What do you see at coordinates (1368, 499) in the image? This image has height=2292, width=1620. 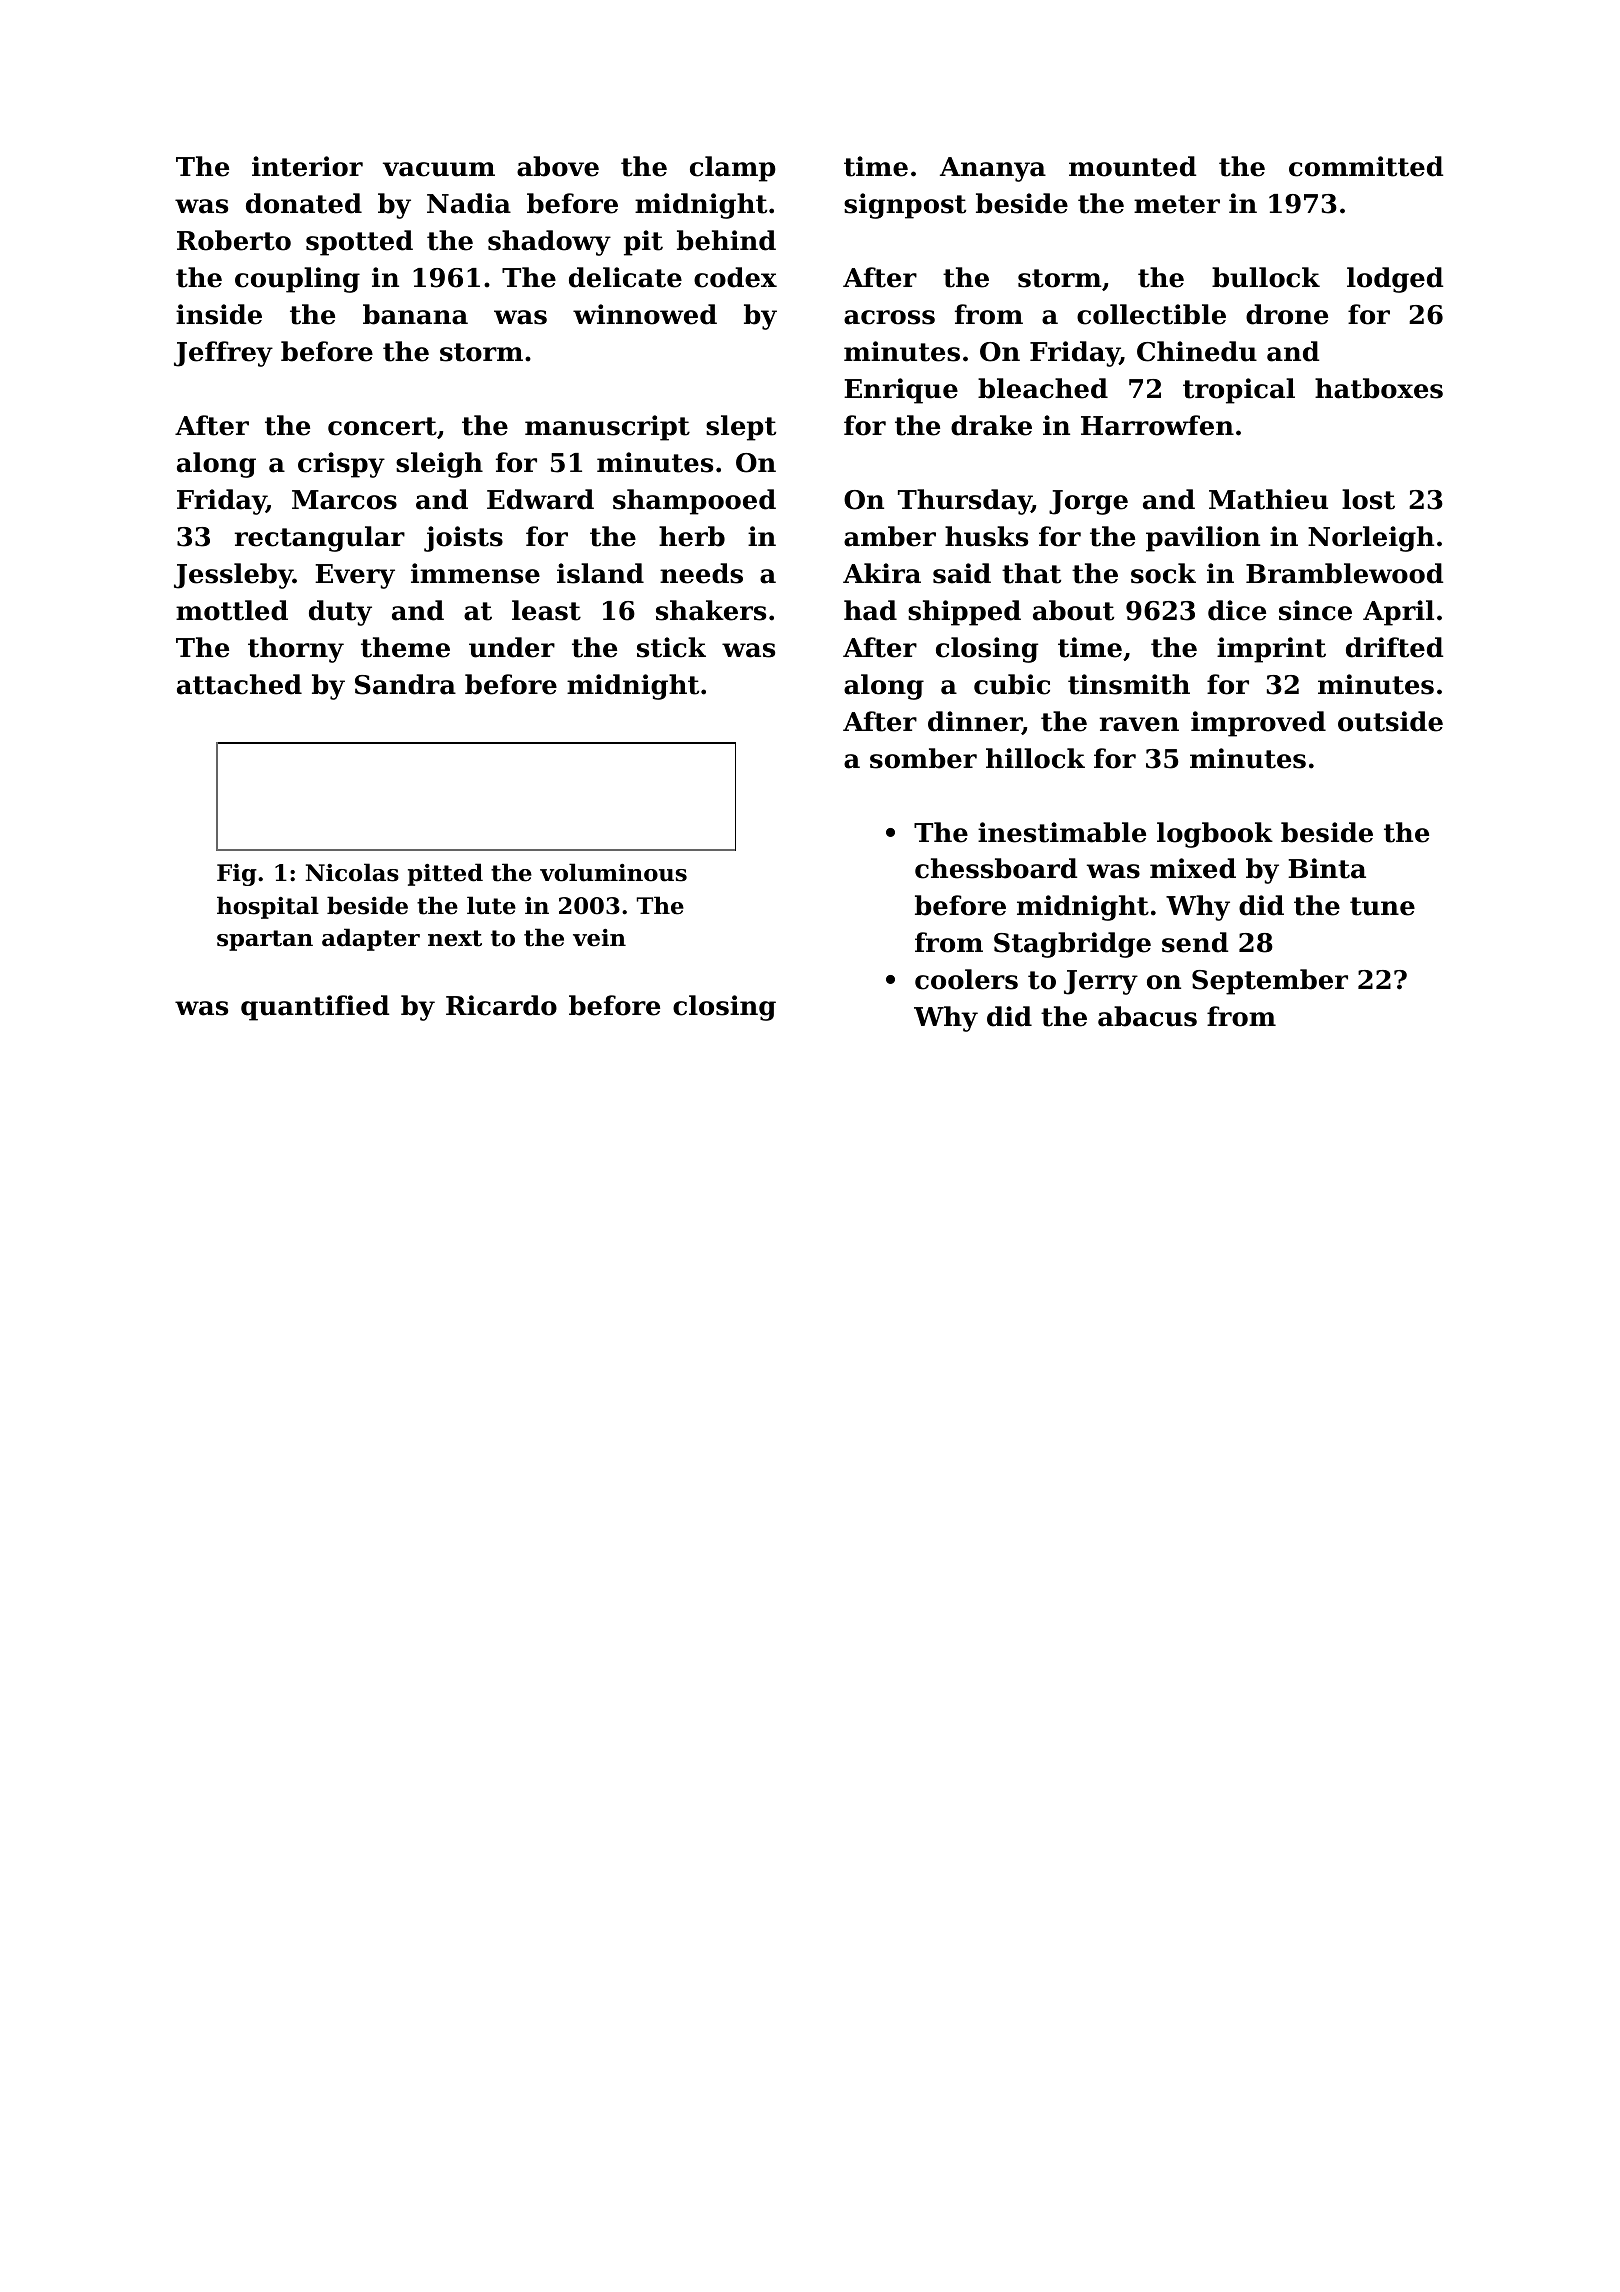 I see `lost` at bounding box center [1368, 499].
